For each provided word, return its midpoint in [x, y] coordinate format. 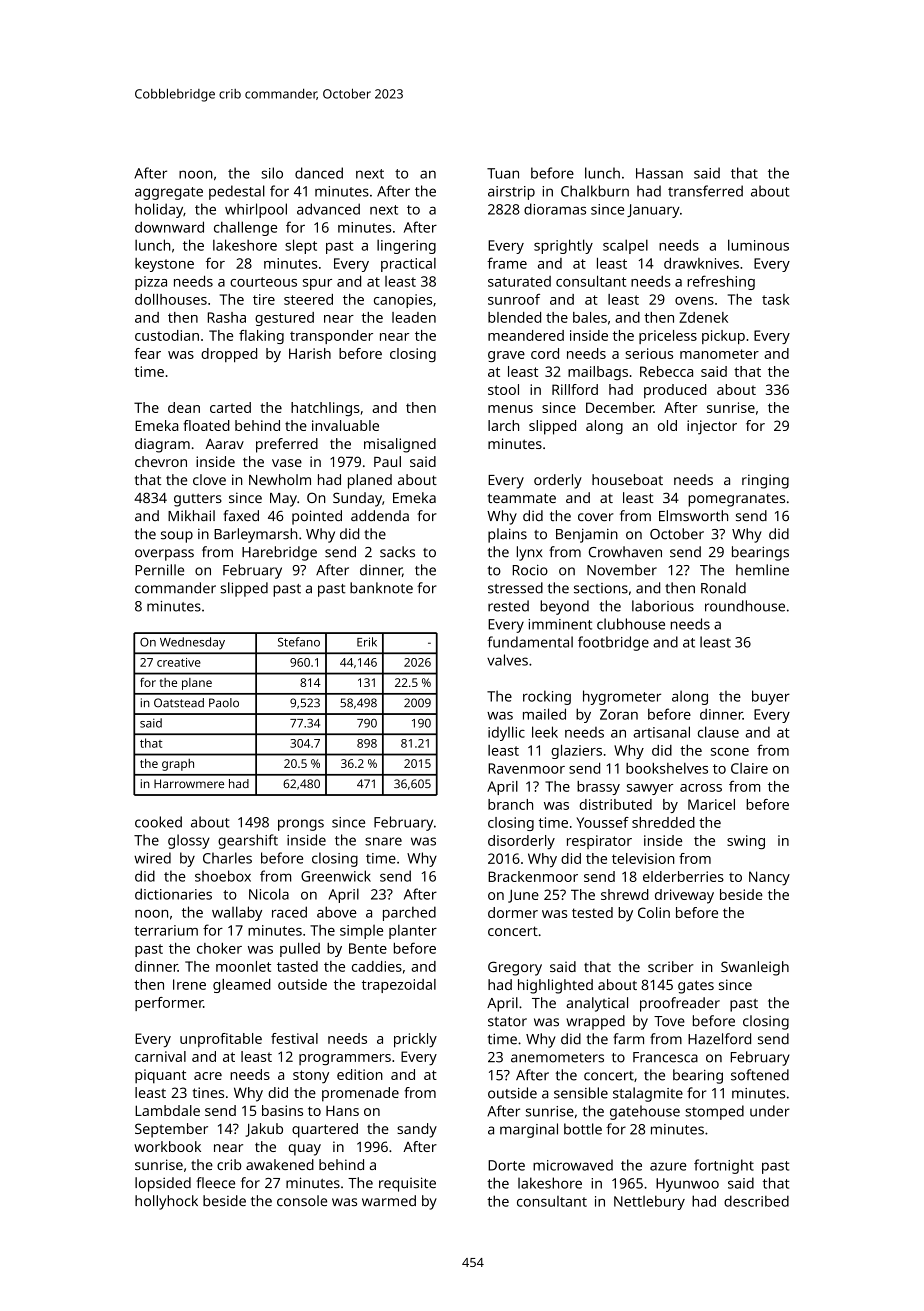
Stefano [299, 642]
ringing [765, 481]
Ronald [723, 588]
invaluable [345, 425]
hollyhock [166, 1202]
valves [507, 660]
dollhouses [171, 299]
